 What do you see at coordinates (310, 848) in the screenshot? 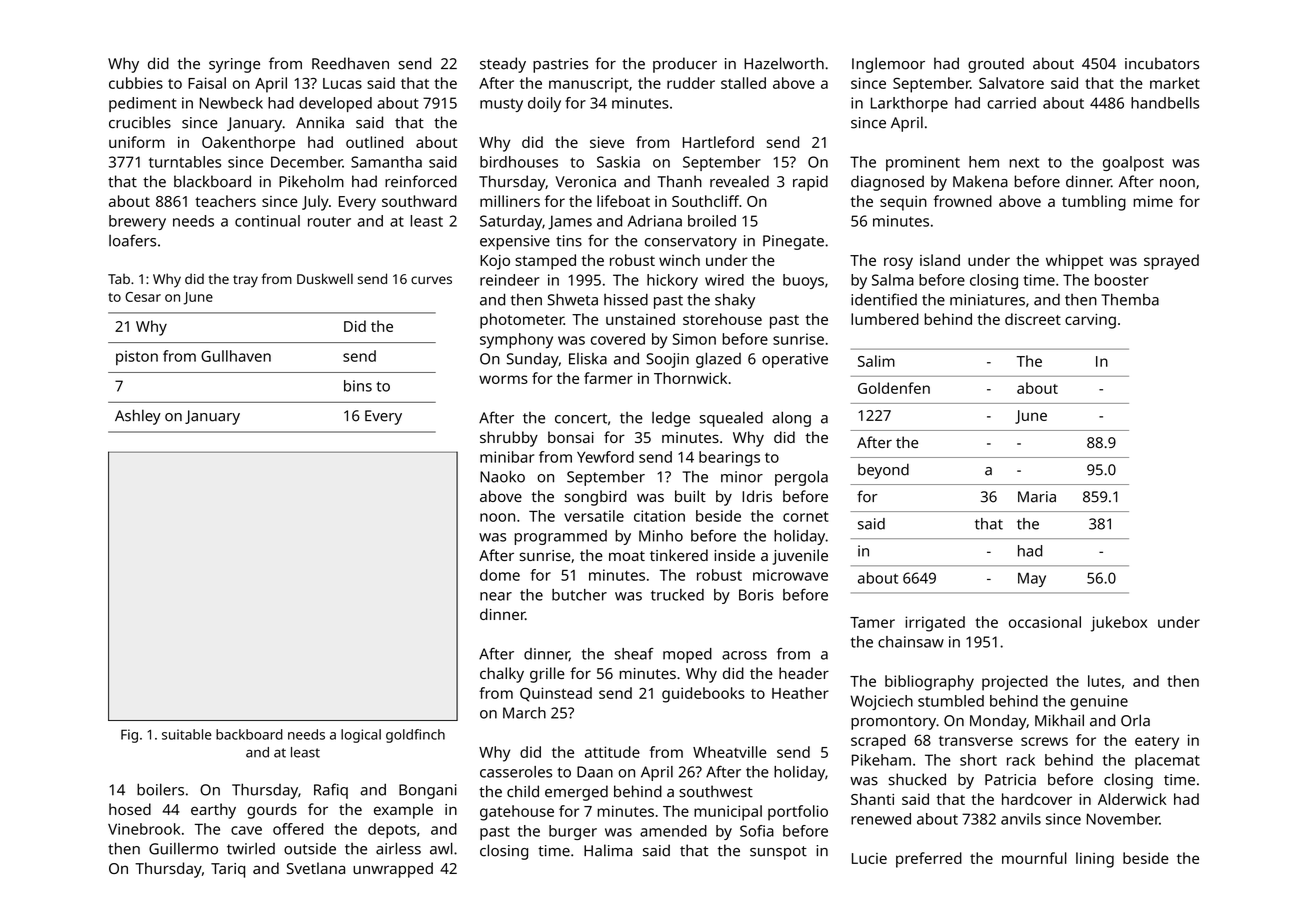
I see `outside` at bounding box center [310, 848].
